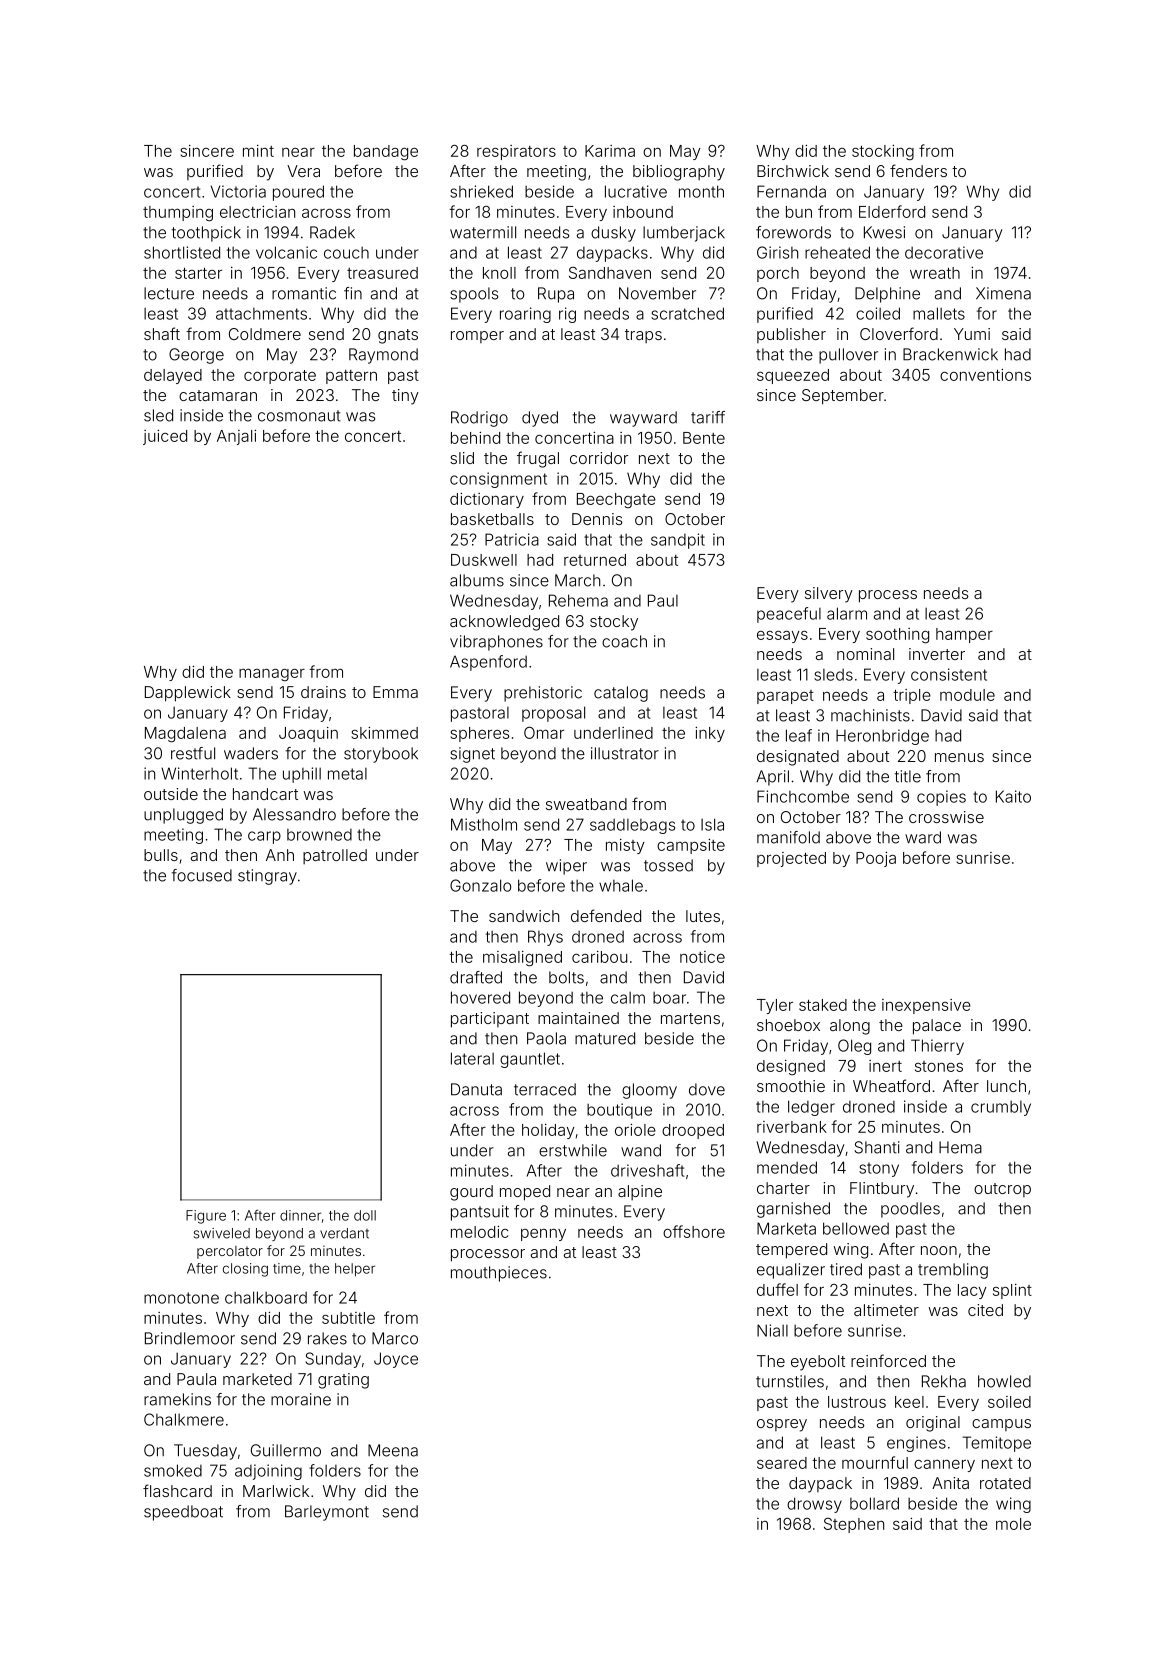 This screenshot has height=1662, width=1175. I want to click on osprey, so click(782, 1425).
